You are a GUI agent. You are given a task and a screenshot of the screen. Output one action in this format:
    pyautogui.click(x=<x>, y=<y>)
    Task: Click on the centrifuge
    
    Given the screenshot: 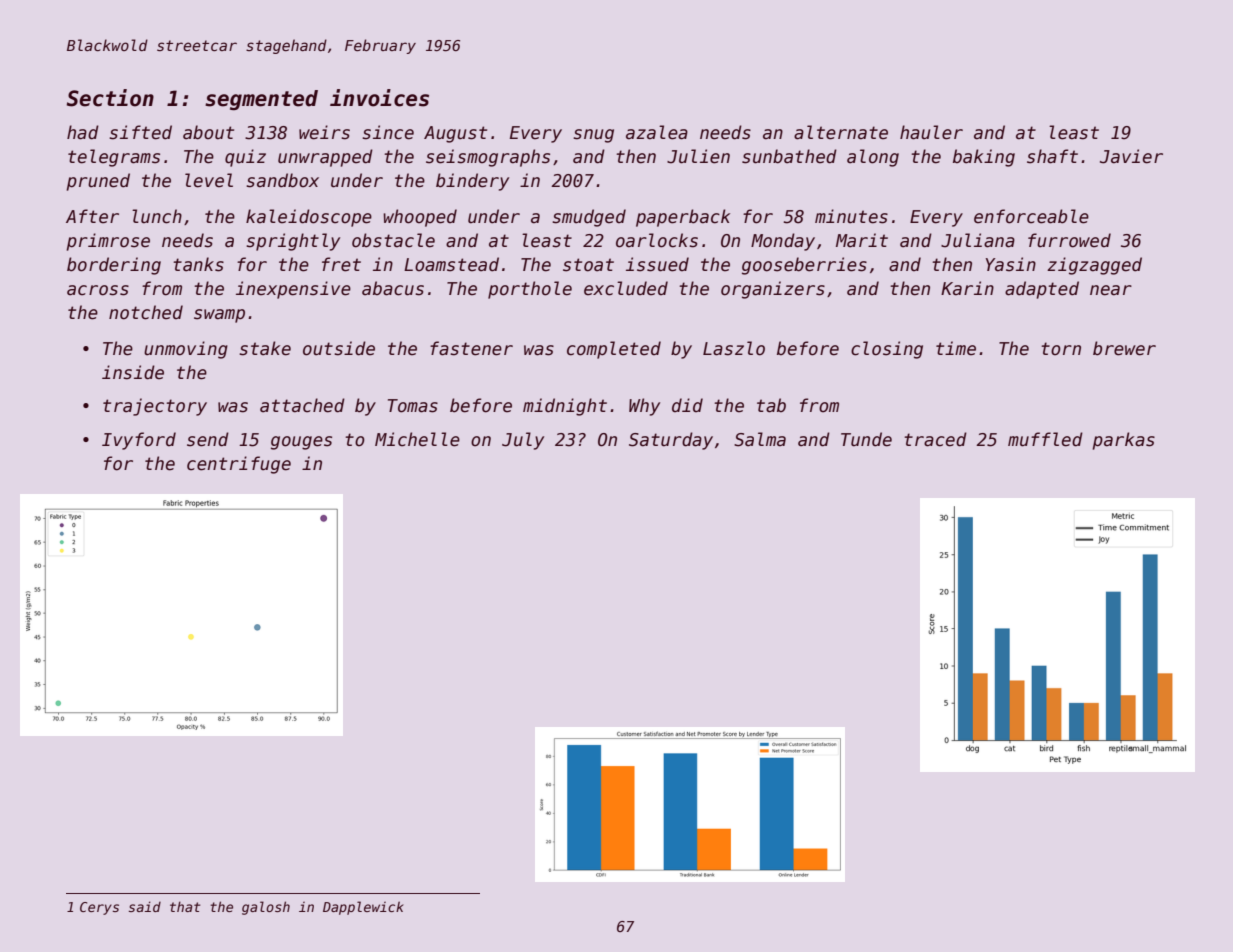 What is the action you would take?
    pyautogui.click(x=239, y=465)
